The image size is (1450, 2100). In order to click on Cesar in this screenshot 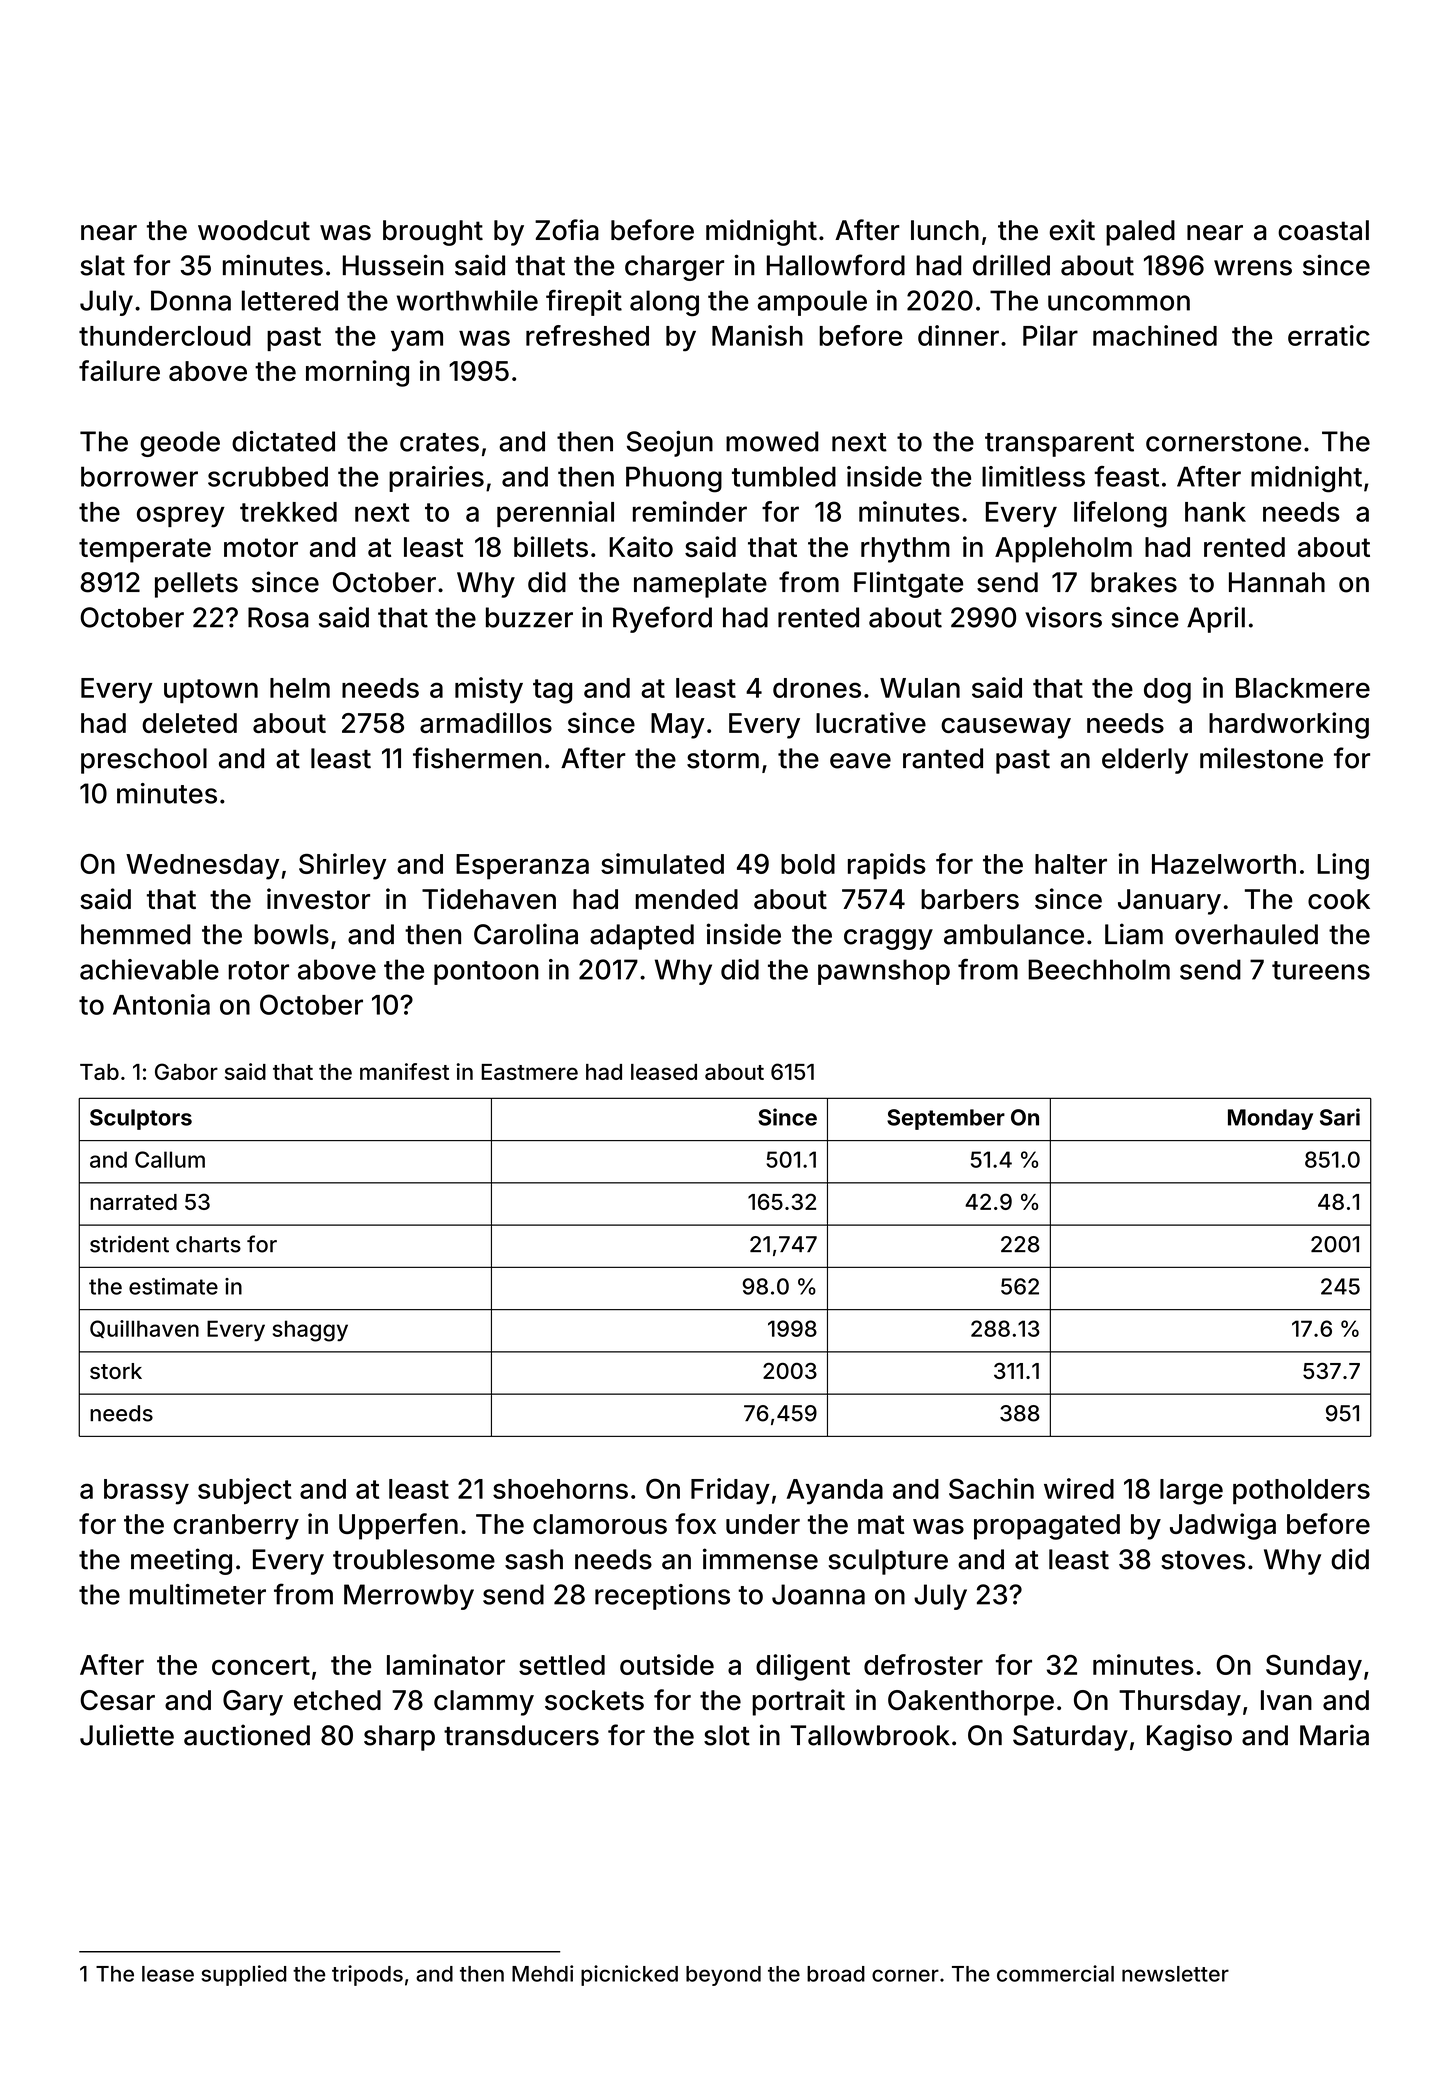, I will do `click(117, 1700)`.
